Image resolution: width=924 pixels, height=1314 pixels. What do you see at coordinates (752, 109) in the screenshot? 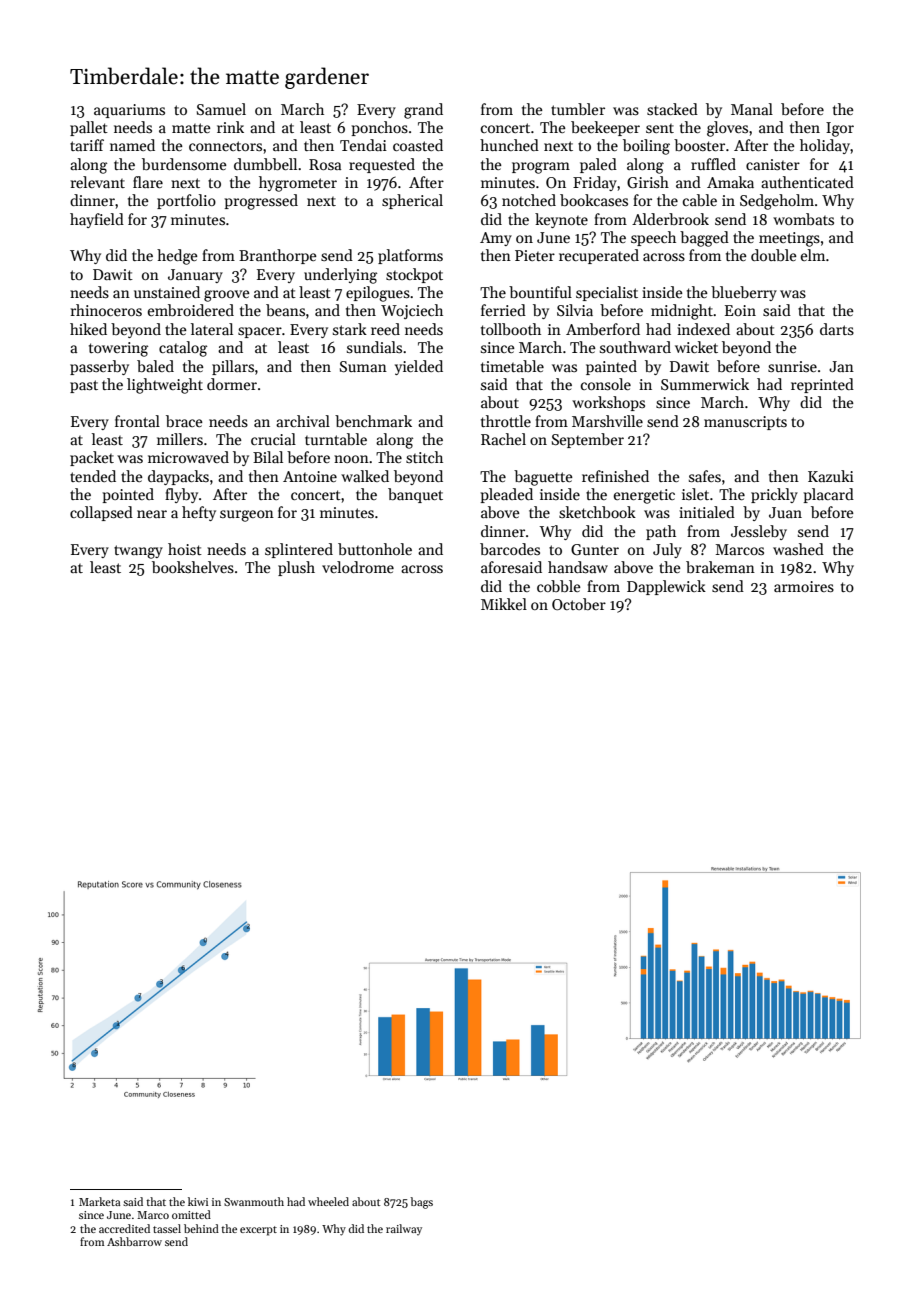
I see `Manal` at bounding box center [752, 109].
